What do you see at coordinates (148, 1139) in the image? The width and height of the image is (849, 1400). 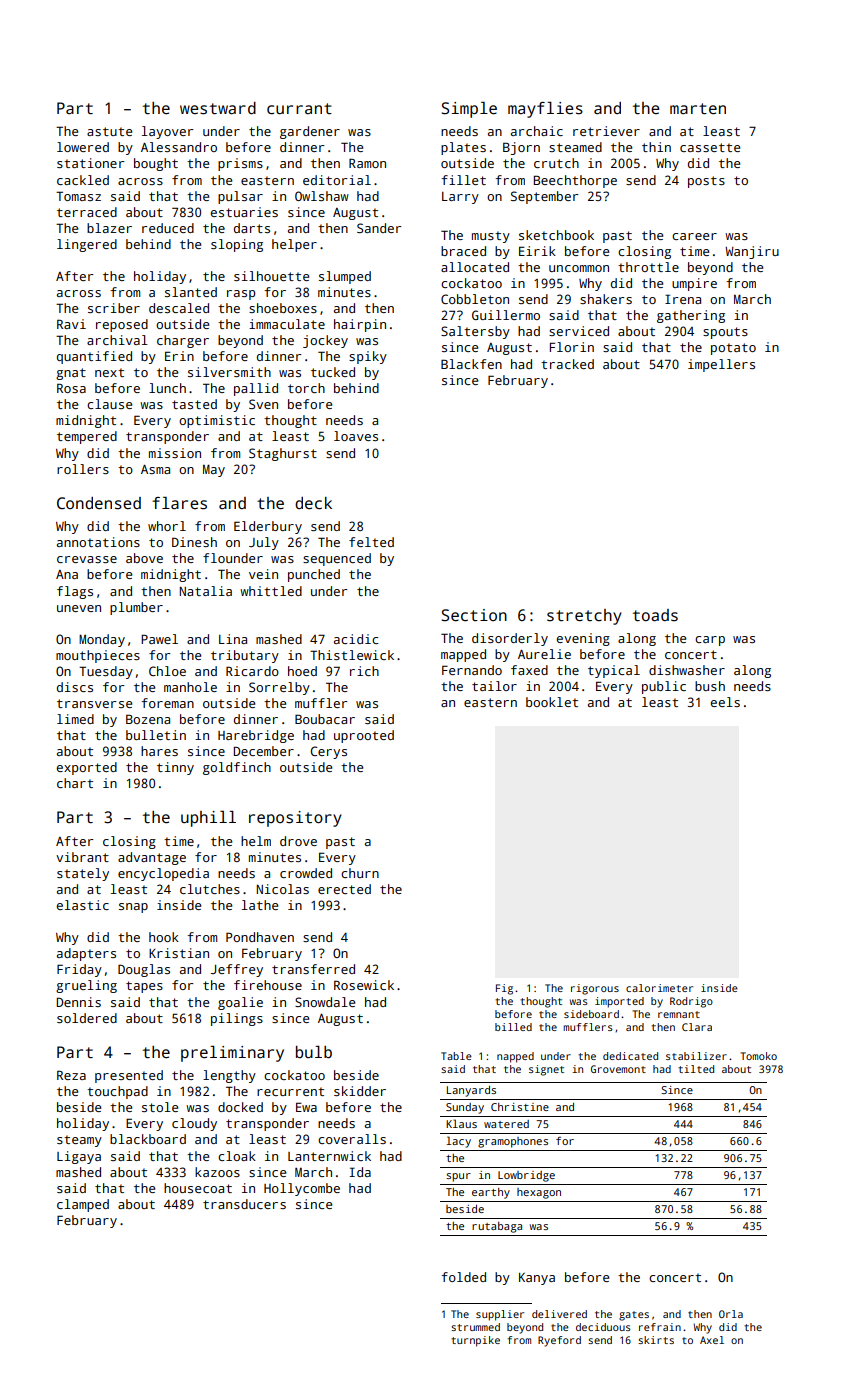 I see `blackboard` at bounding box center [148, 1139].
